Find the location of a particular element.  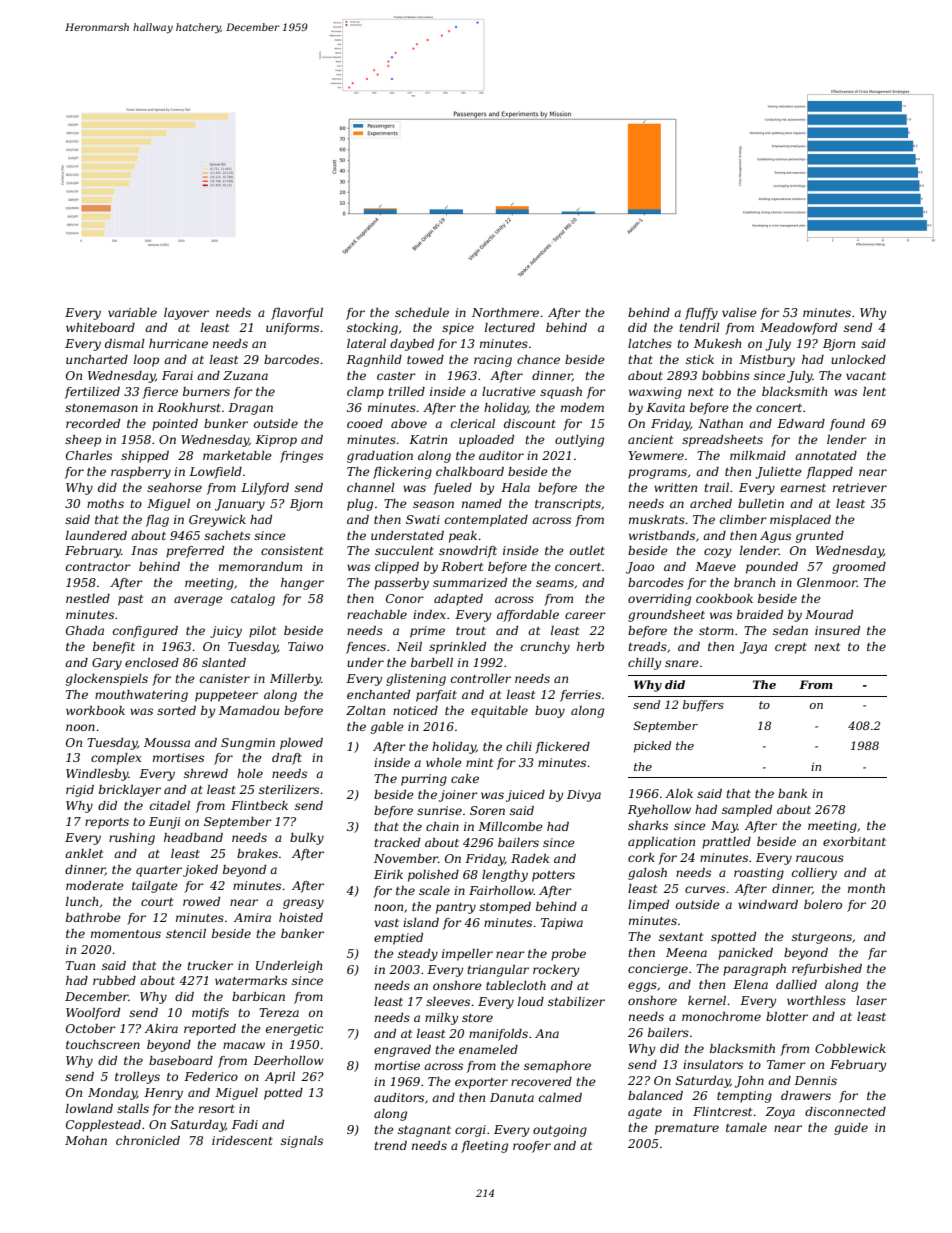

Millcombe is located at coordinates (510, 826).
